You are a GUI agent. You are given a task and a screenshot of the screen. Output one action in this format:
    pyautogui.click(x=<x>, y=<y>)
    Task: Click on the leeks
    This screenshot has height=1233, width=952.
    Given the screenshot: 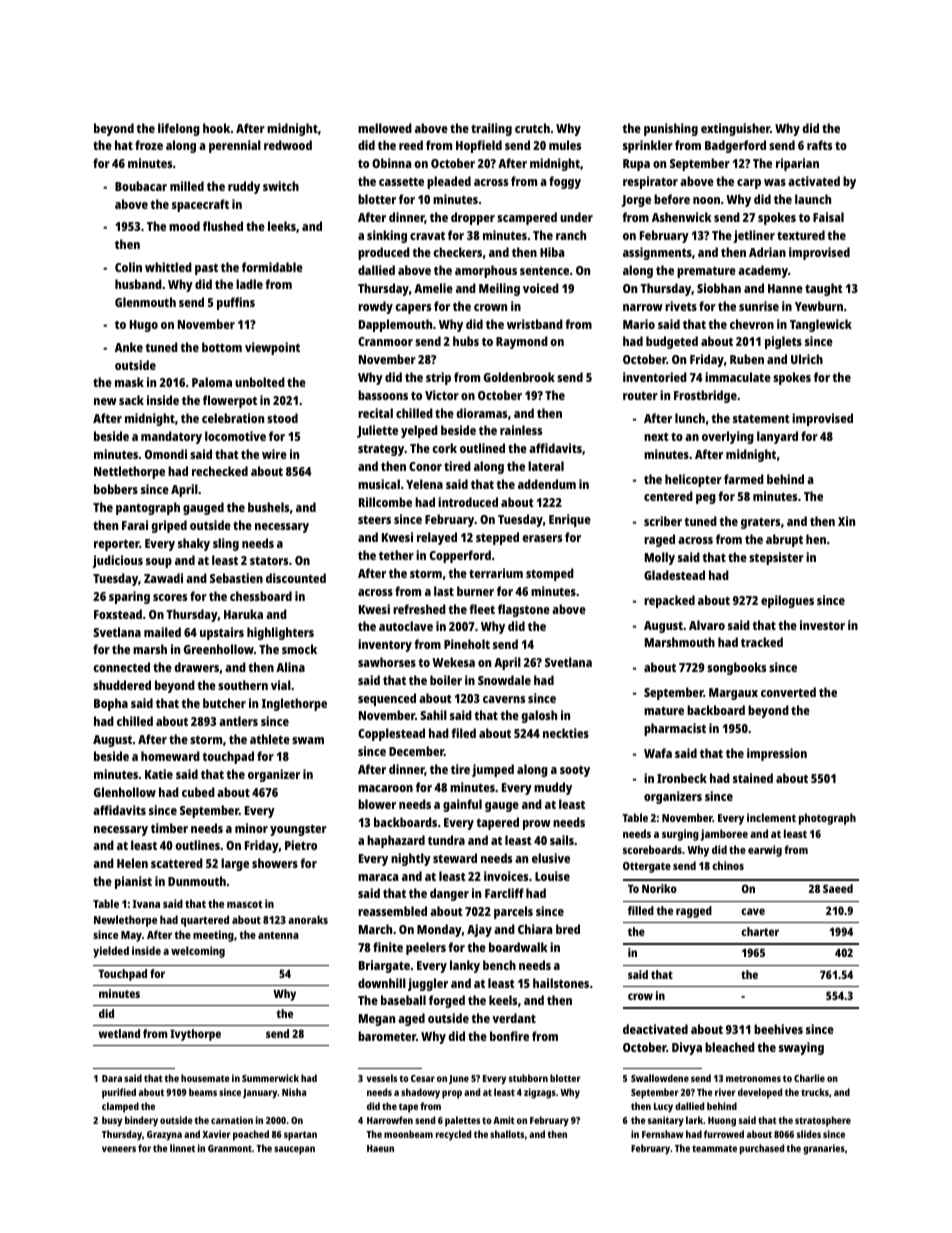 What is the action you would take?
    pyautogui.click(x=282, y=226)
